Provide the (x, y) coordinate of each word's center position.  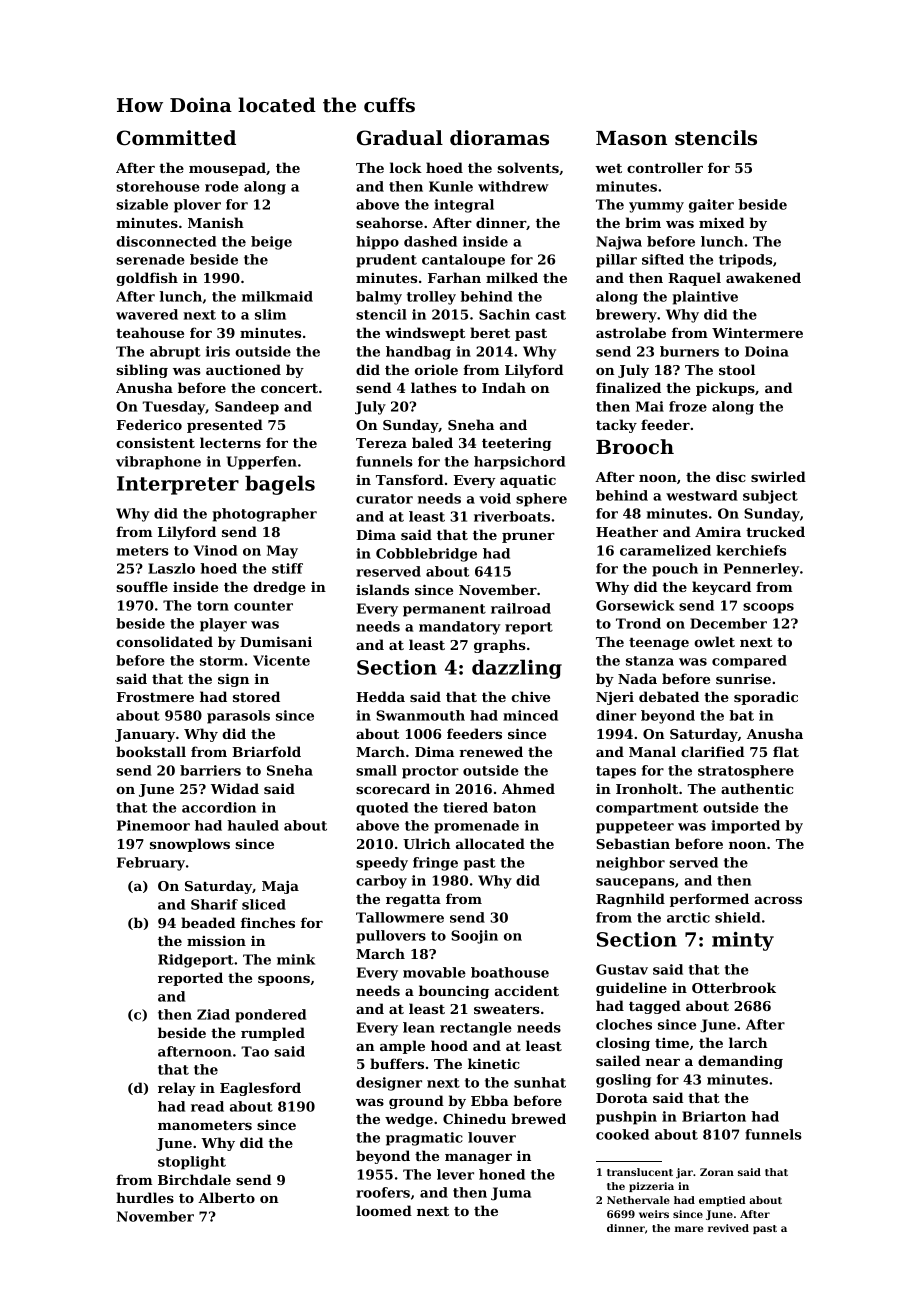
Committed (176, 138)
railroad (521, 608)
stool (737, 369)
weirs (654, 1214)
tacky (616, 426)
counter (263, 606)
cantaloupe (463, 261)
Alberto (226, 1197)
